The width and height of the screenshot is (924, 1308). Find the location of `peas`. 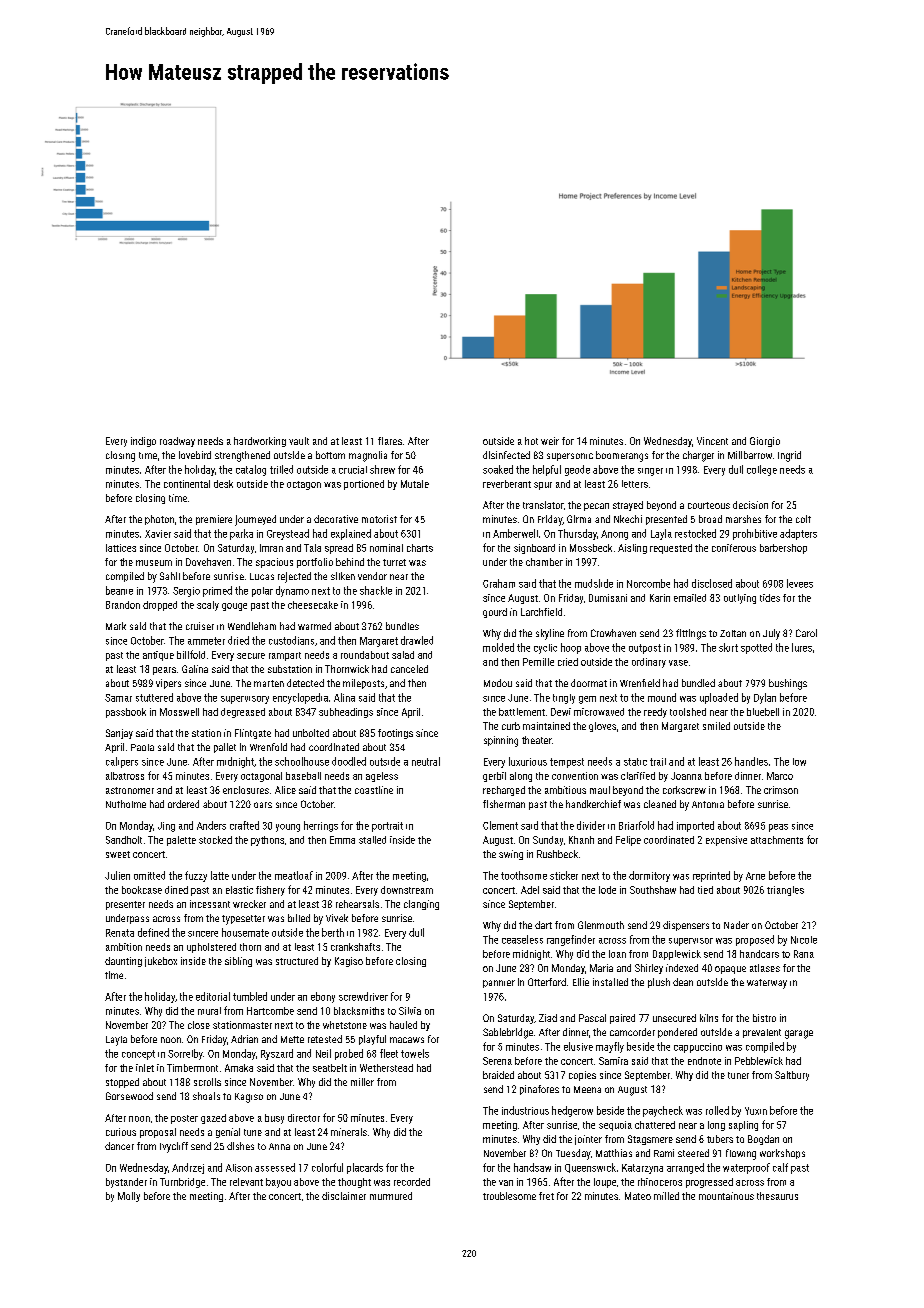

peas is located at coordinates (778, 828).
